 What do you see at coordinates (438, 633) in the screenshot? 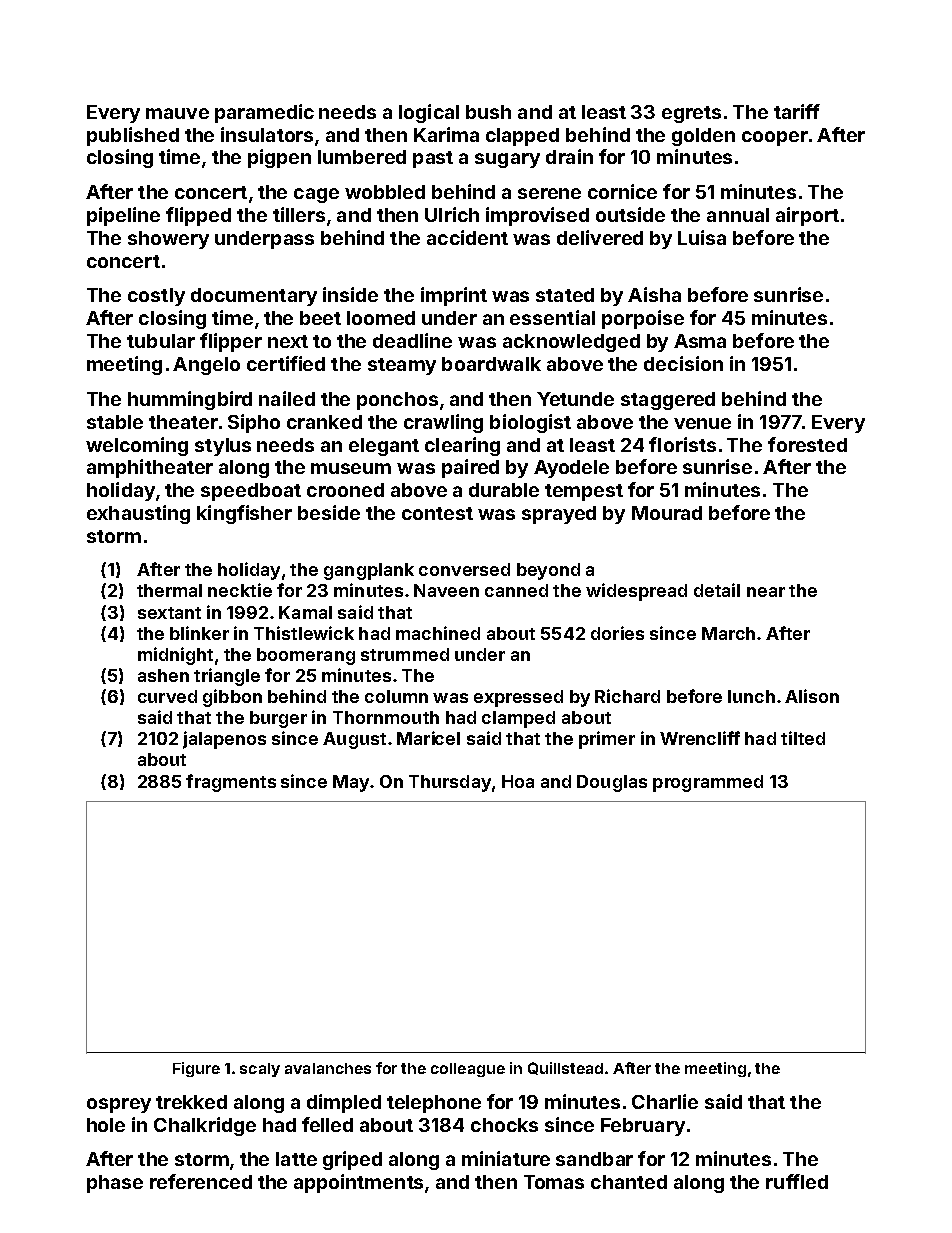
I see `machined` at bounding box center [438, 633].
